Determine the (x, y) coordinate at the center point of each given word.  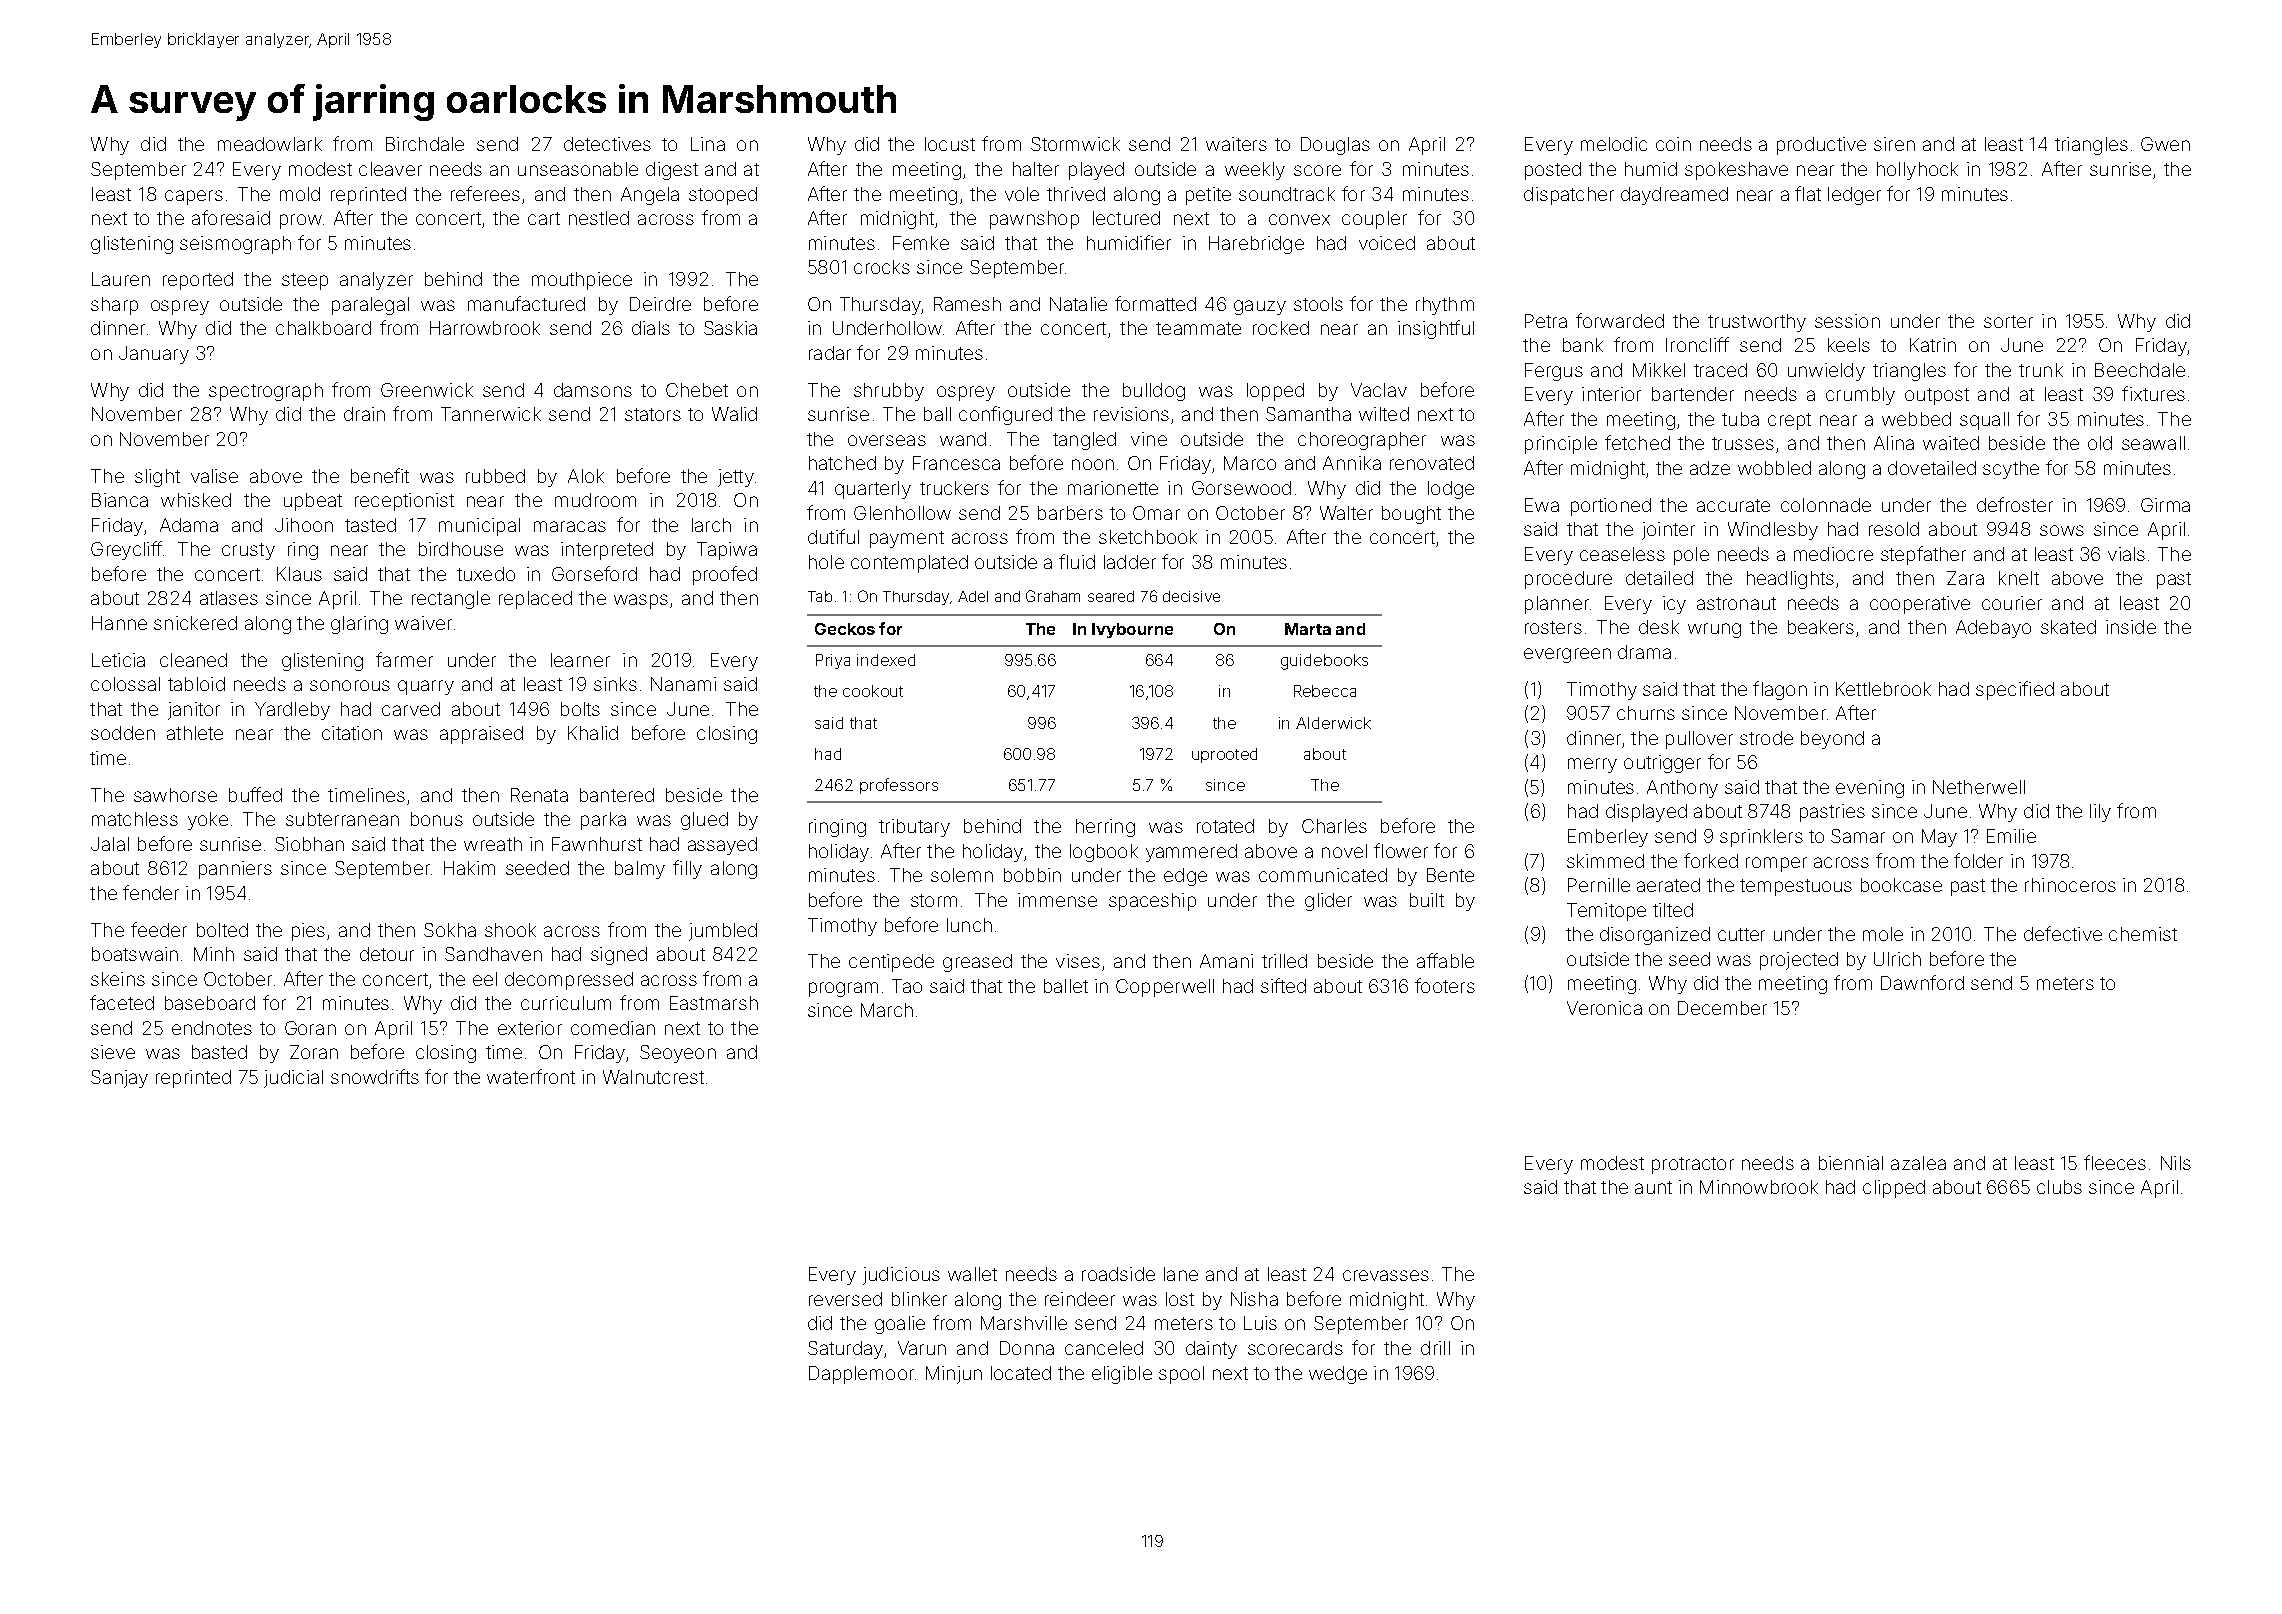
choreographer (1362, 441)
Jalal (110, 844)
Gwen (2165, 144)
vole (1022, 194)
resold (1894, 529)
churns (1646, 713)
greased (977, 963)
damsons (593, 390)
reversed (845, 1299)
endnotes (212, 1028)
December (1722, 1008)
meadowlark (270, 144)
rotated (1225, 826)
